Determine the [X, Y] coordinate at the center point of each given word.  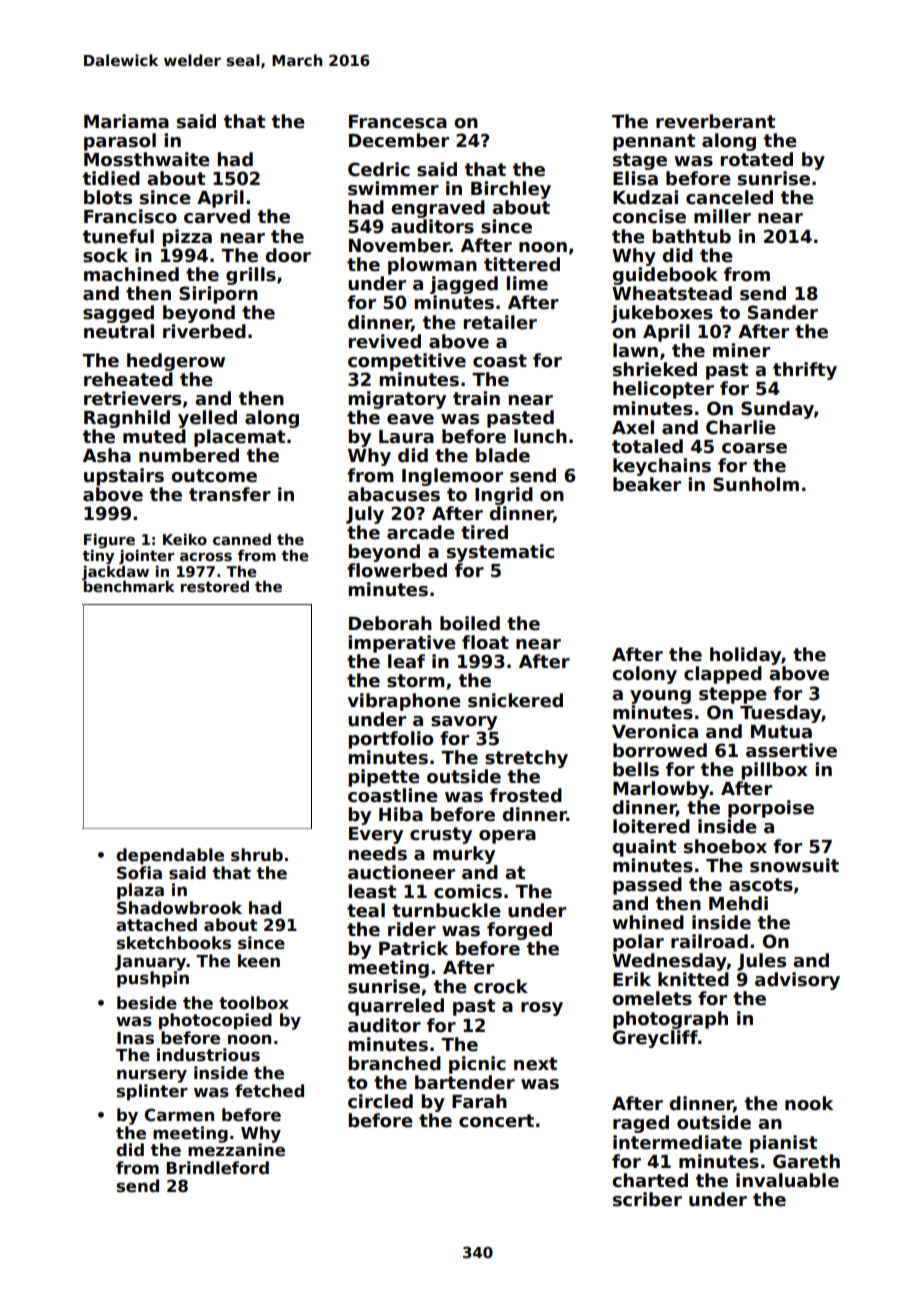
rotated [756, 159]
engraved [438, 209]
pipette [384, 778]
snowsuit [794, 865]
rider [412, 929]
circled [380, 1101]
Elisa [635, 178]
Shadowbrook [179, 908]
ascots [761, 885]
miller [722, 216]
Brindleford [217, 1168]
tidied [111, 178]
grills [251, 276]
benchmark [129, 586]
